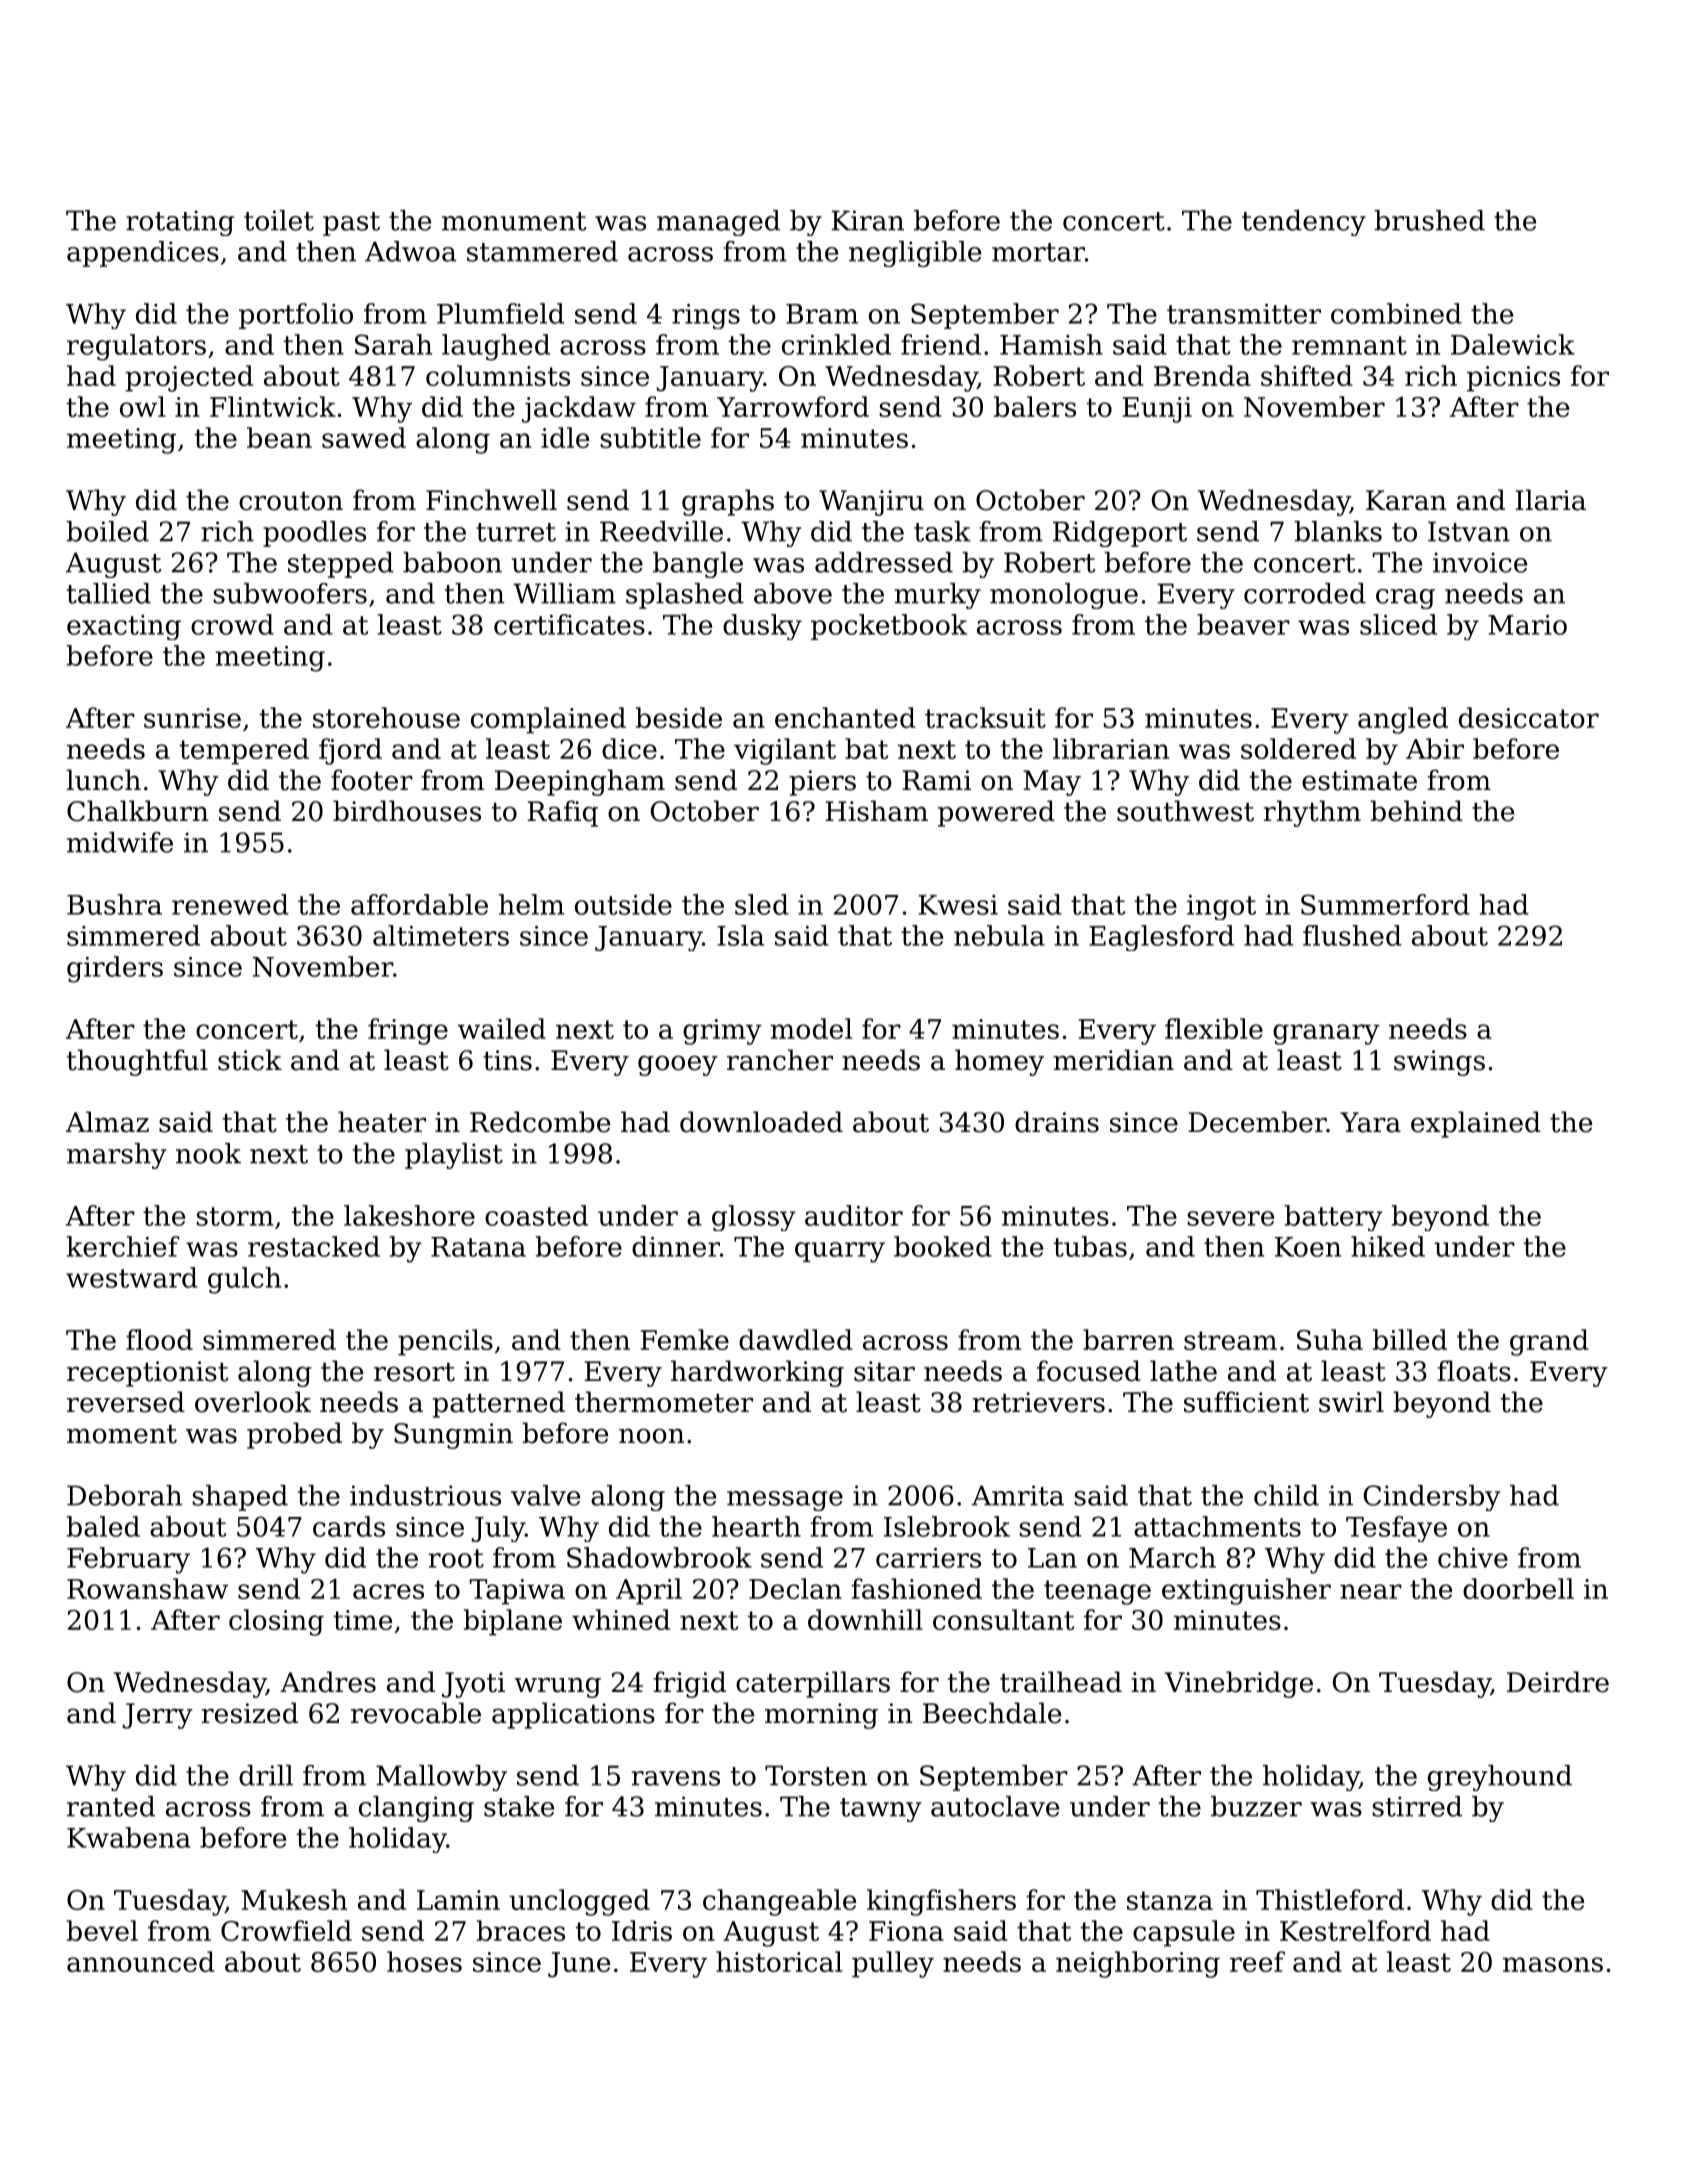 This screenshot has width=1683, height=2178. What do you see at coordinates (1430, 220) in the screenshot?
I see `brushed` at bounding box center [1430, 220].
